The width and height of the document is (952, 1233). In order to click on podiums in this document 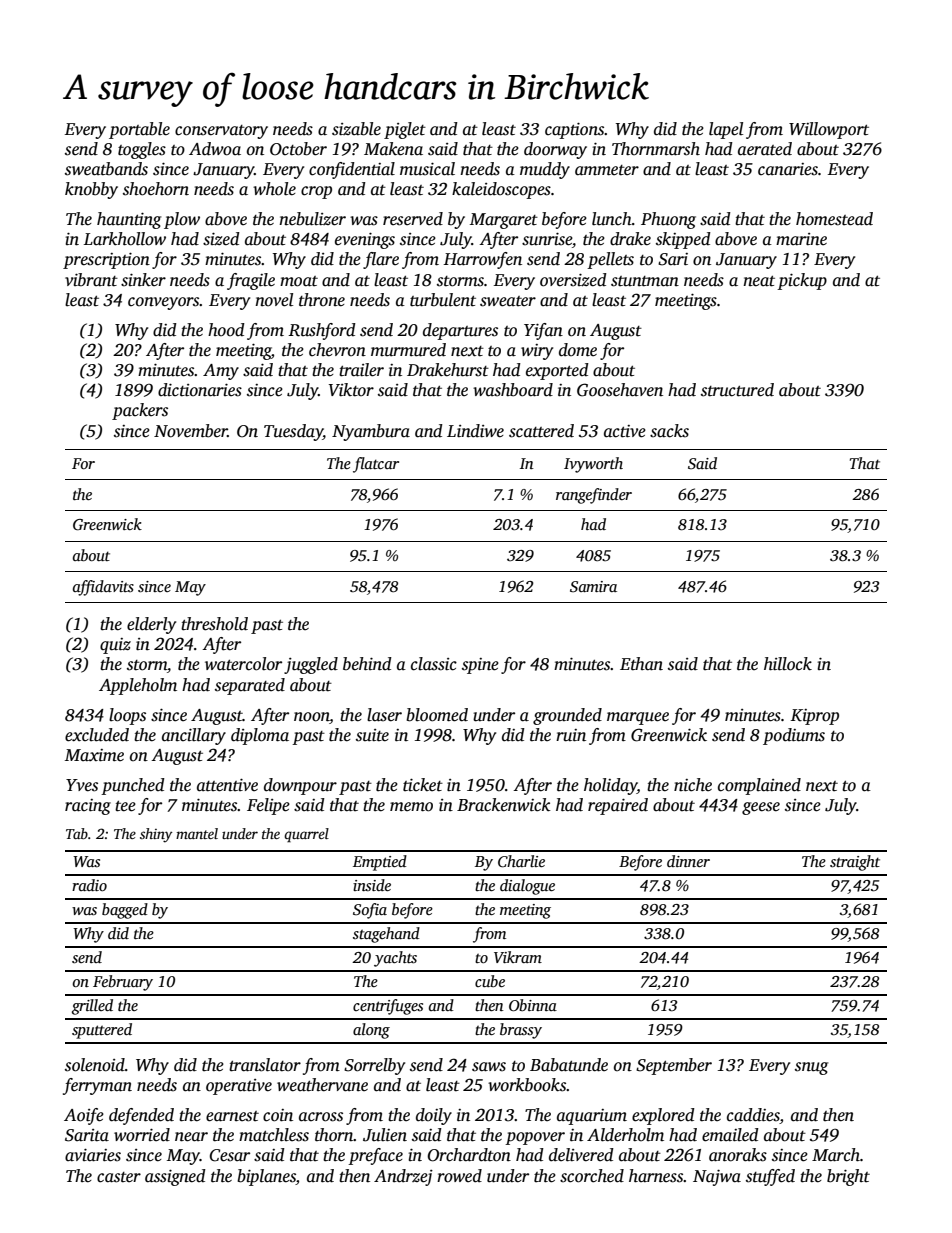, I will do `click(794, 736)`.
